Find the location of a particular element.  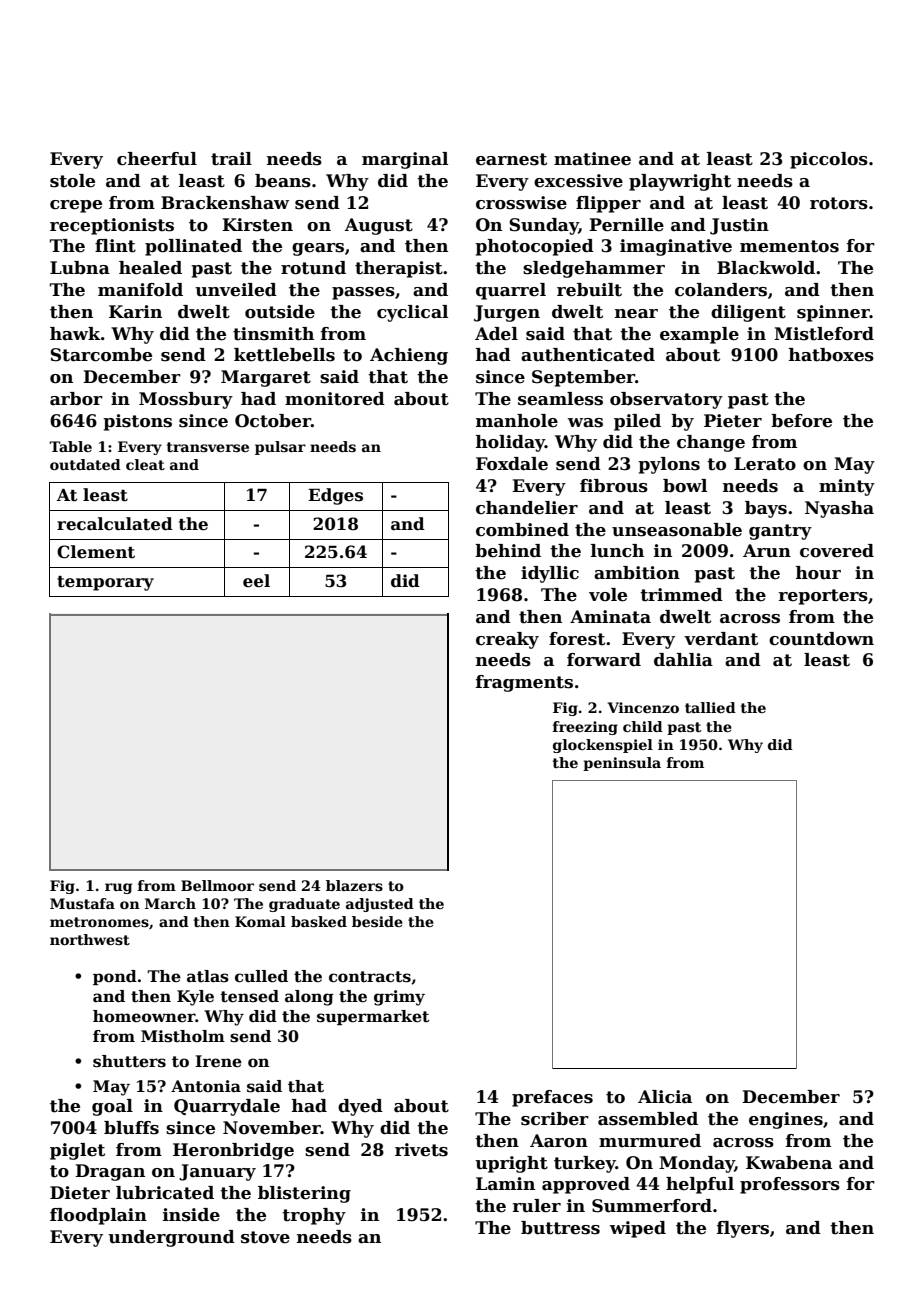

basked is located at coordinates (319, 921).
